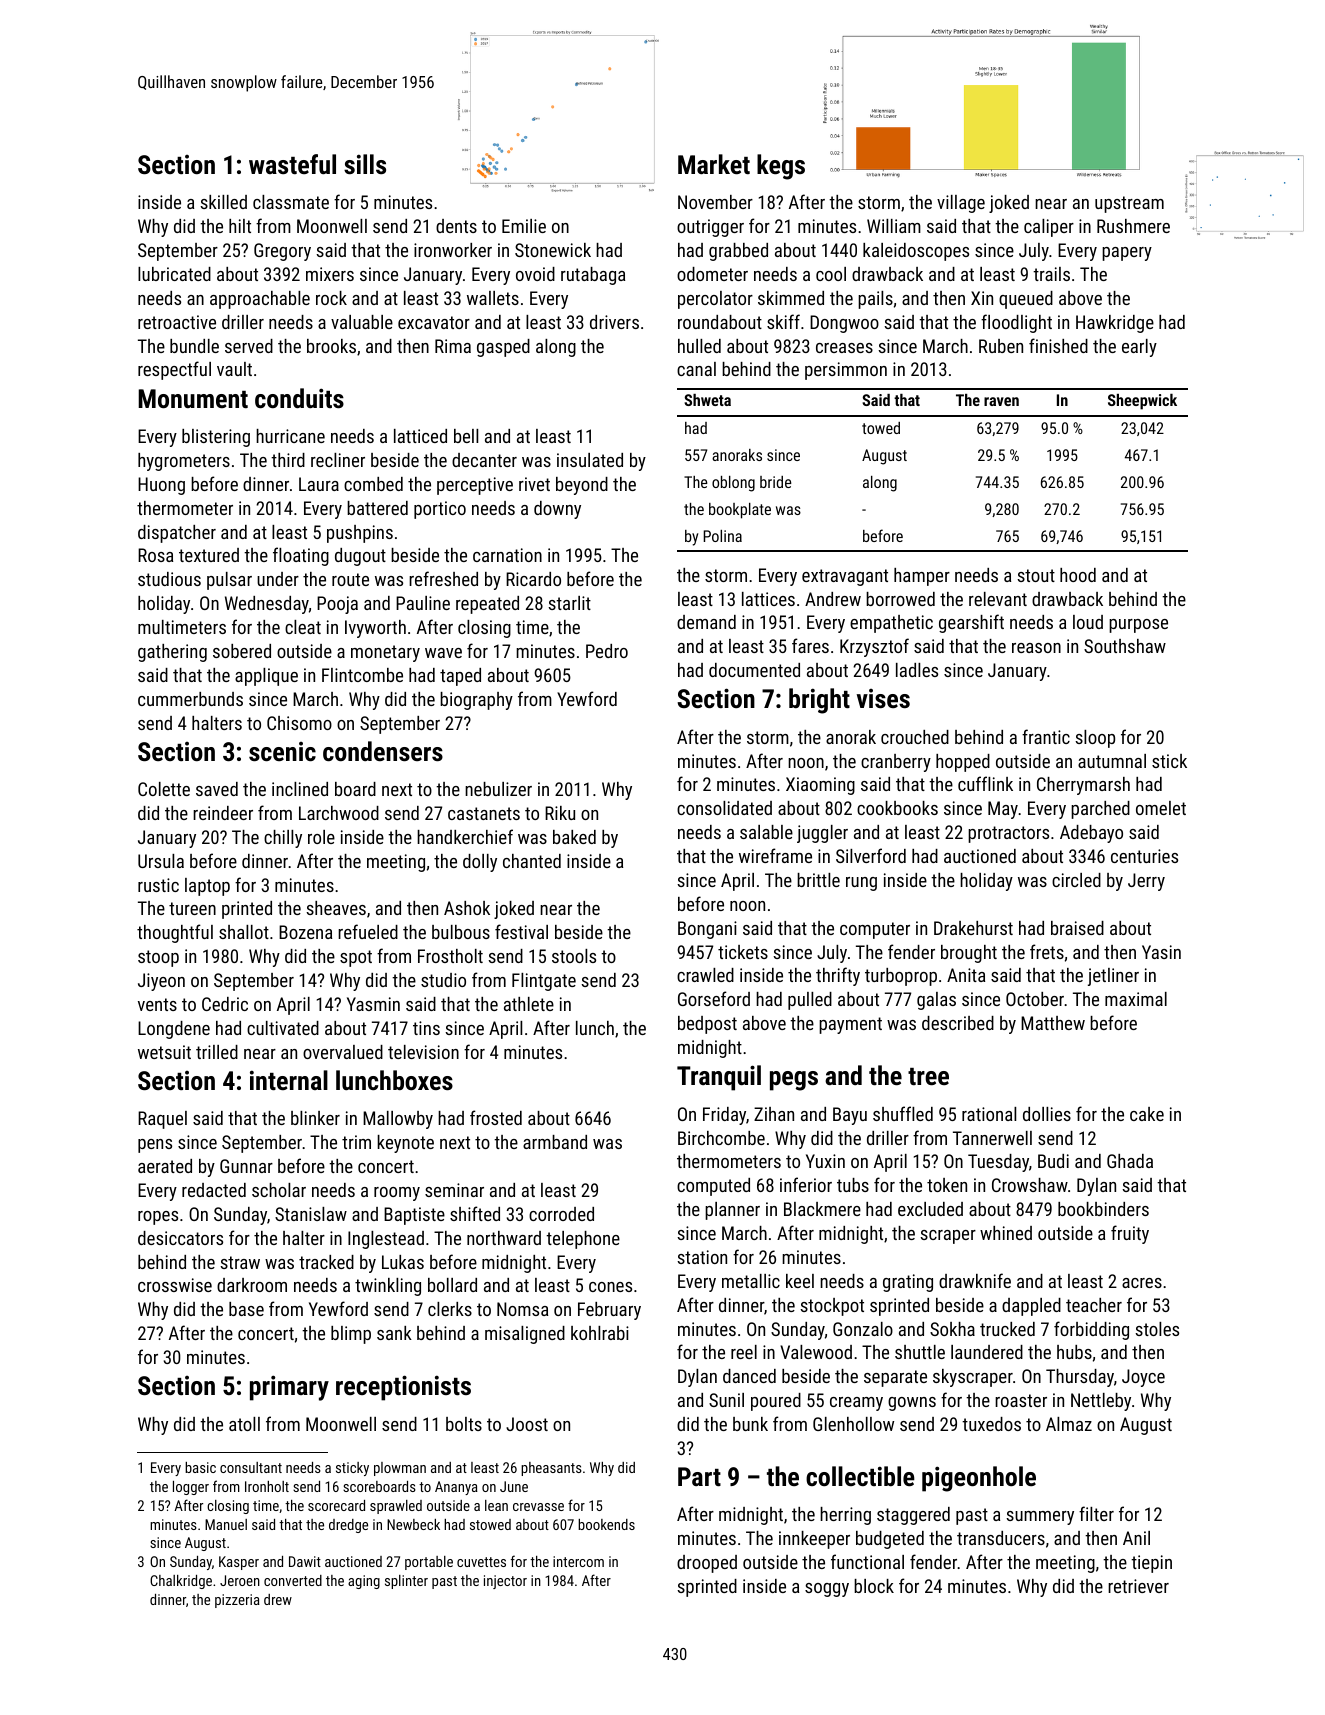  Describe the element at coordinates (456, 226) in the screenshot. I see `dents` at that location.
